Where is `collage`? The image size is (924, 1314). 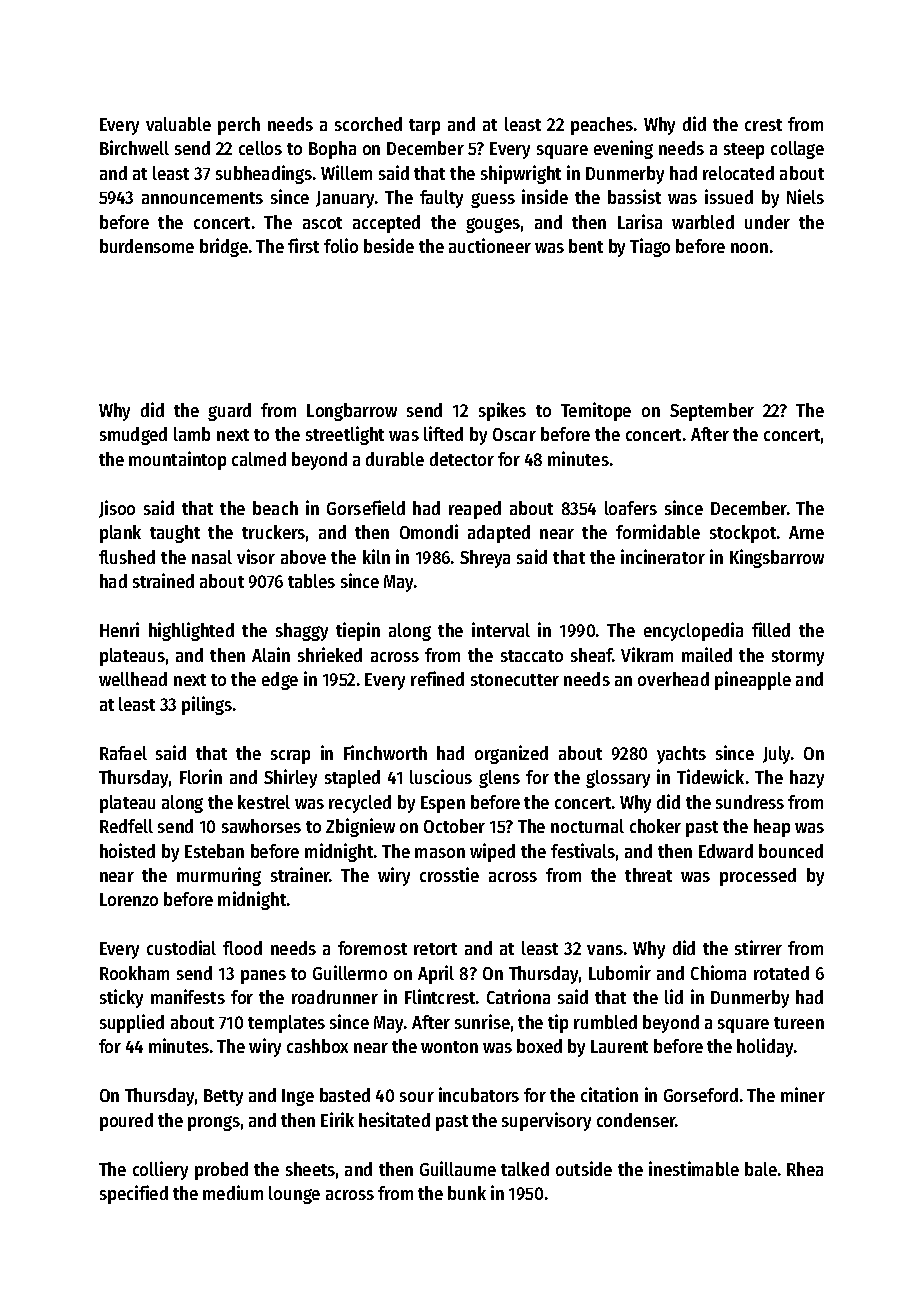 collage is located at coordinates (797, 150).
